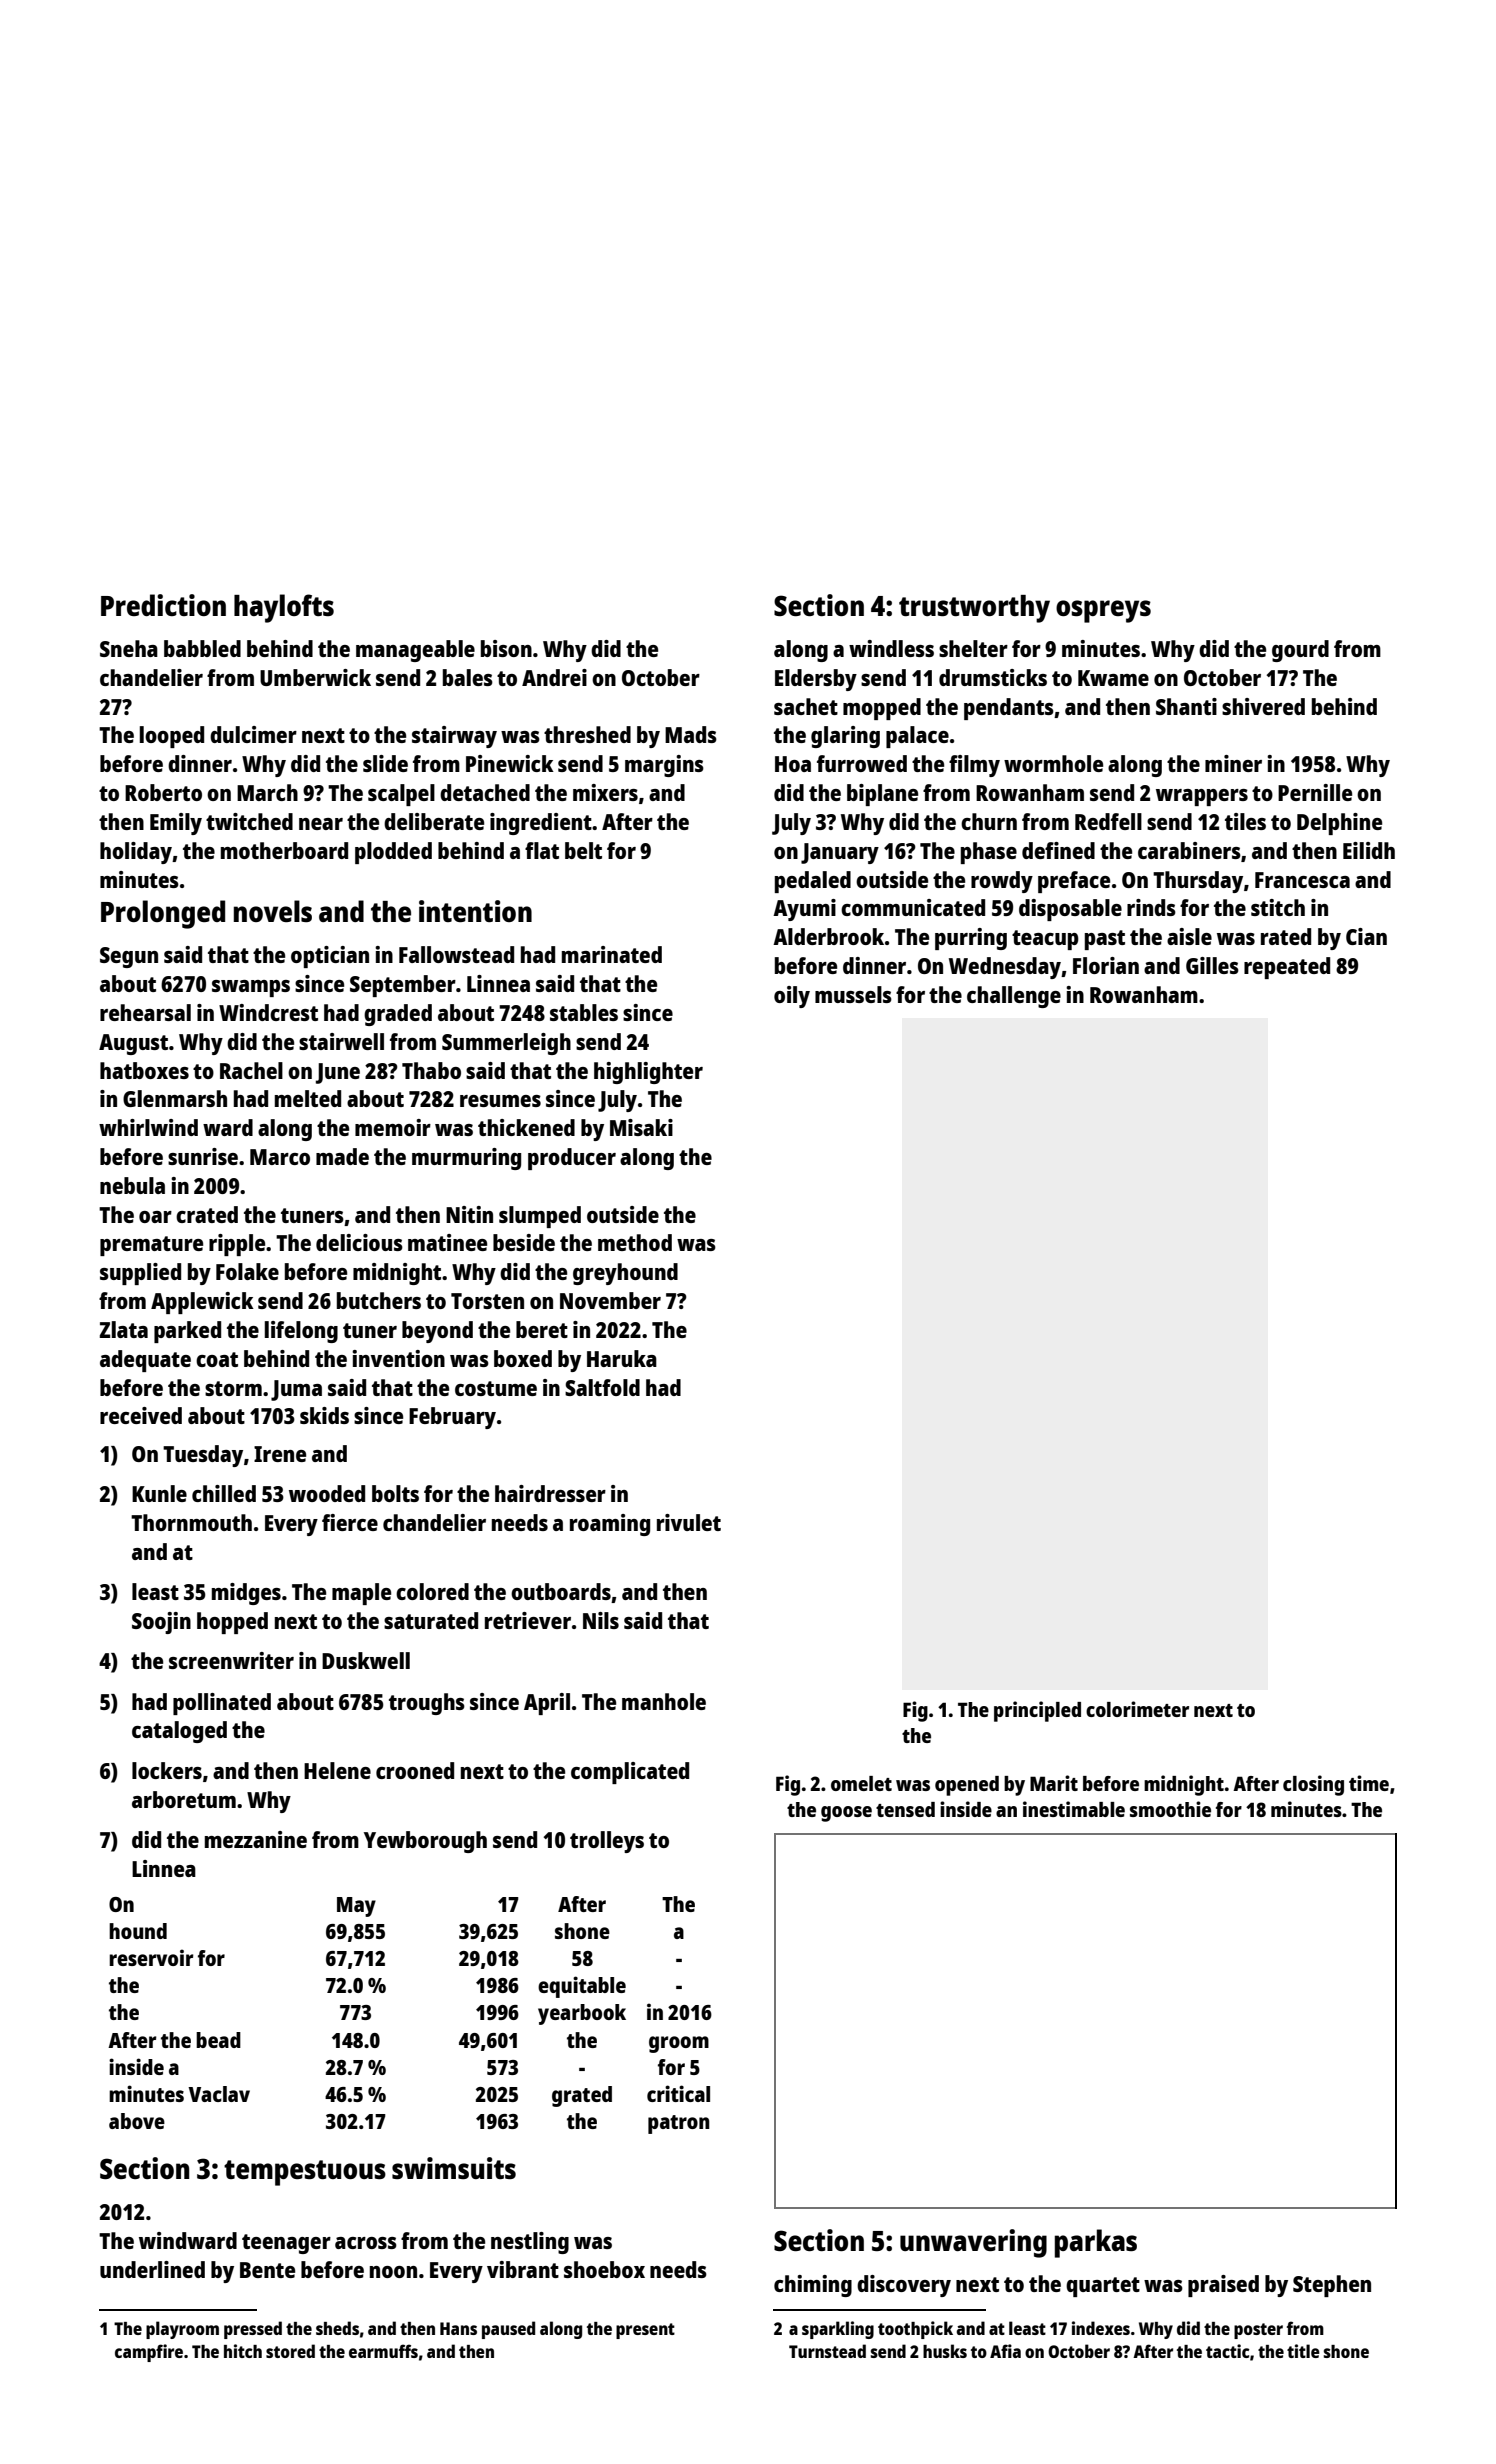  Describe the element at coordinates (645, 2331) in the screenshot. I see `present` at that location.
